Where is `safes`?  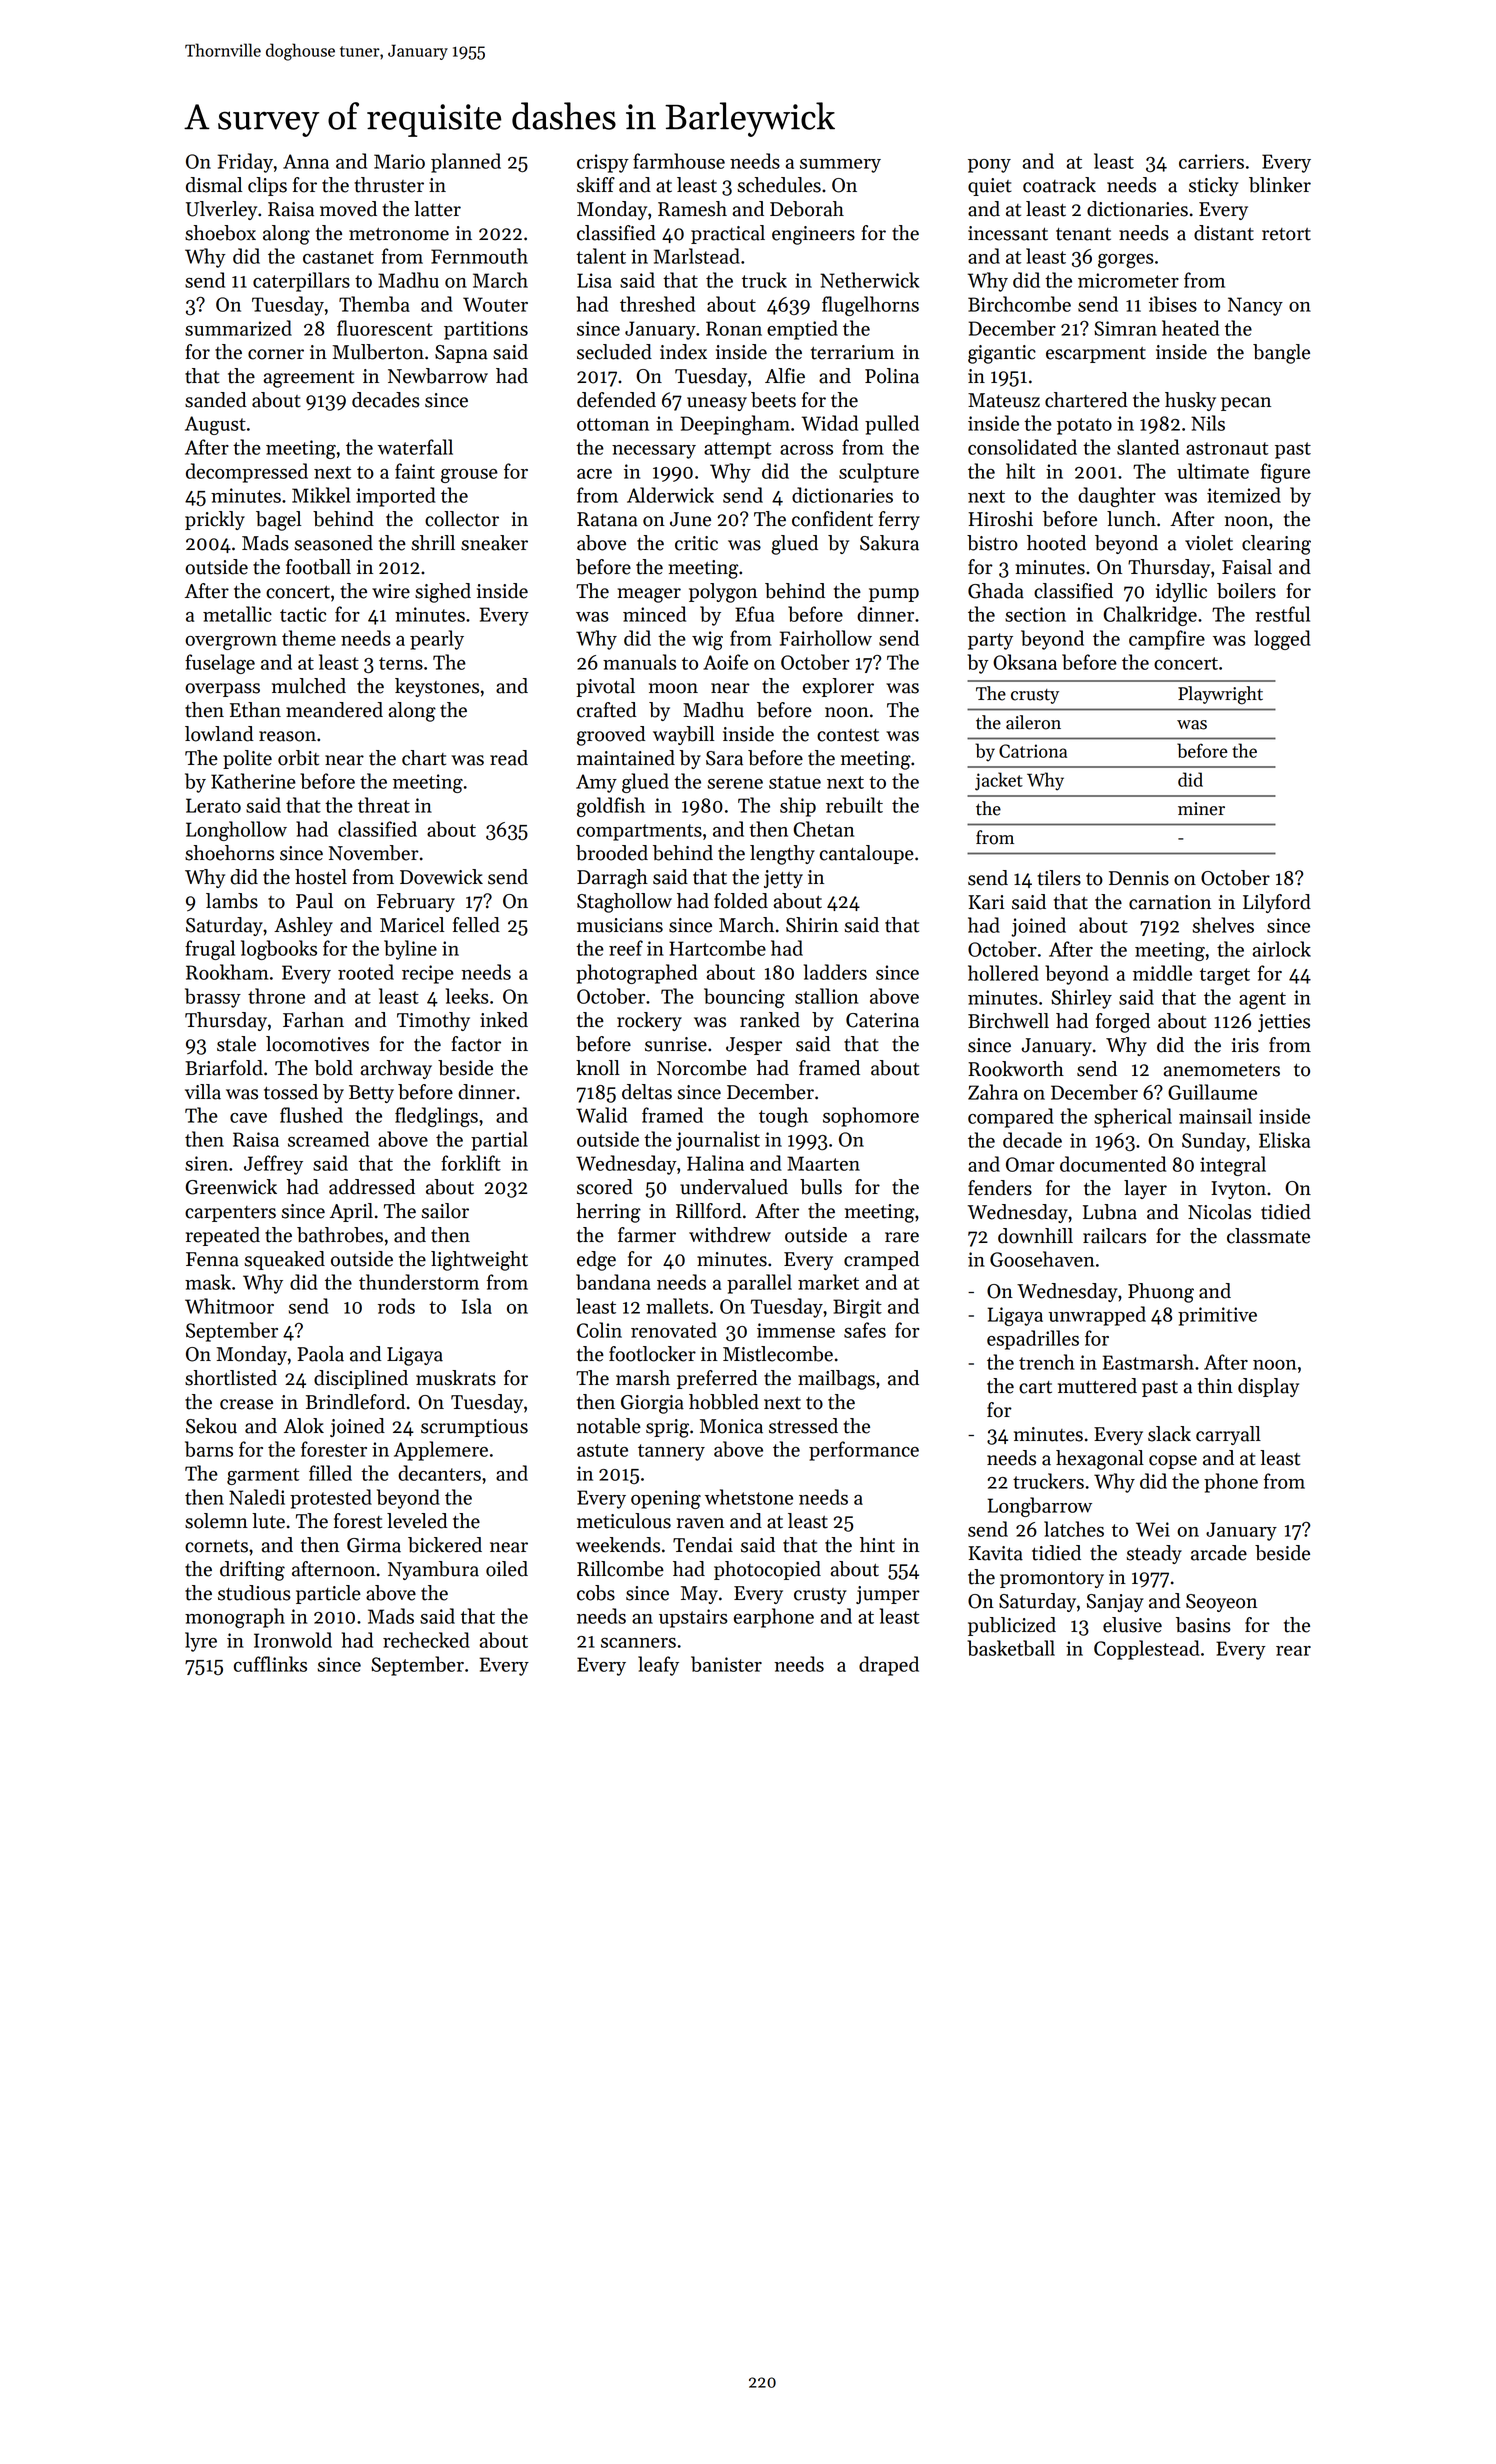 safes is located at coordinates (865, 1330).
